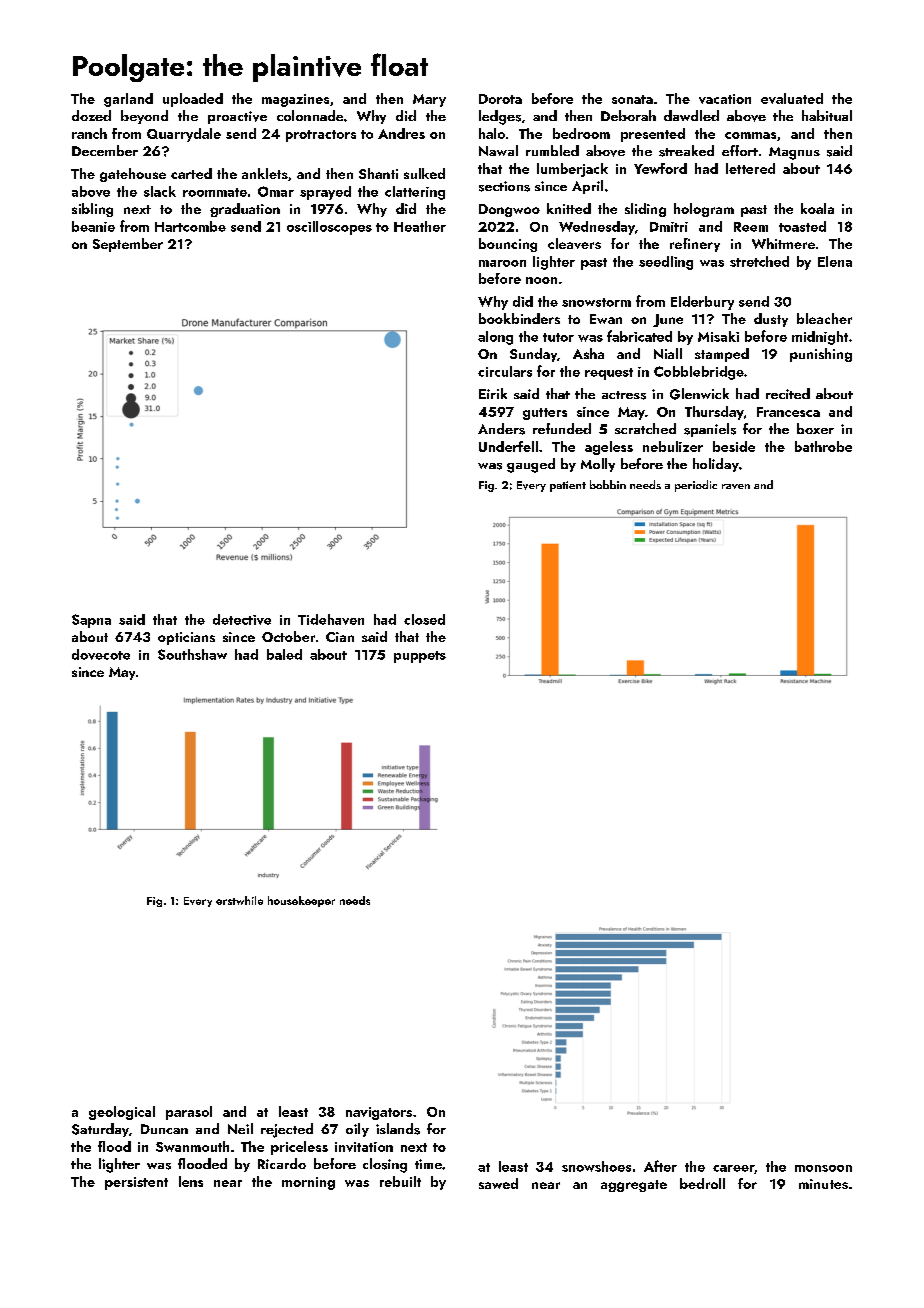  What do you see at coordinates (815, 428) in the screenshot?
I see `boxer` at bounding box center [815, 428].
